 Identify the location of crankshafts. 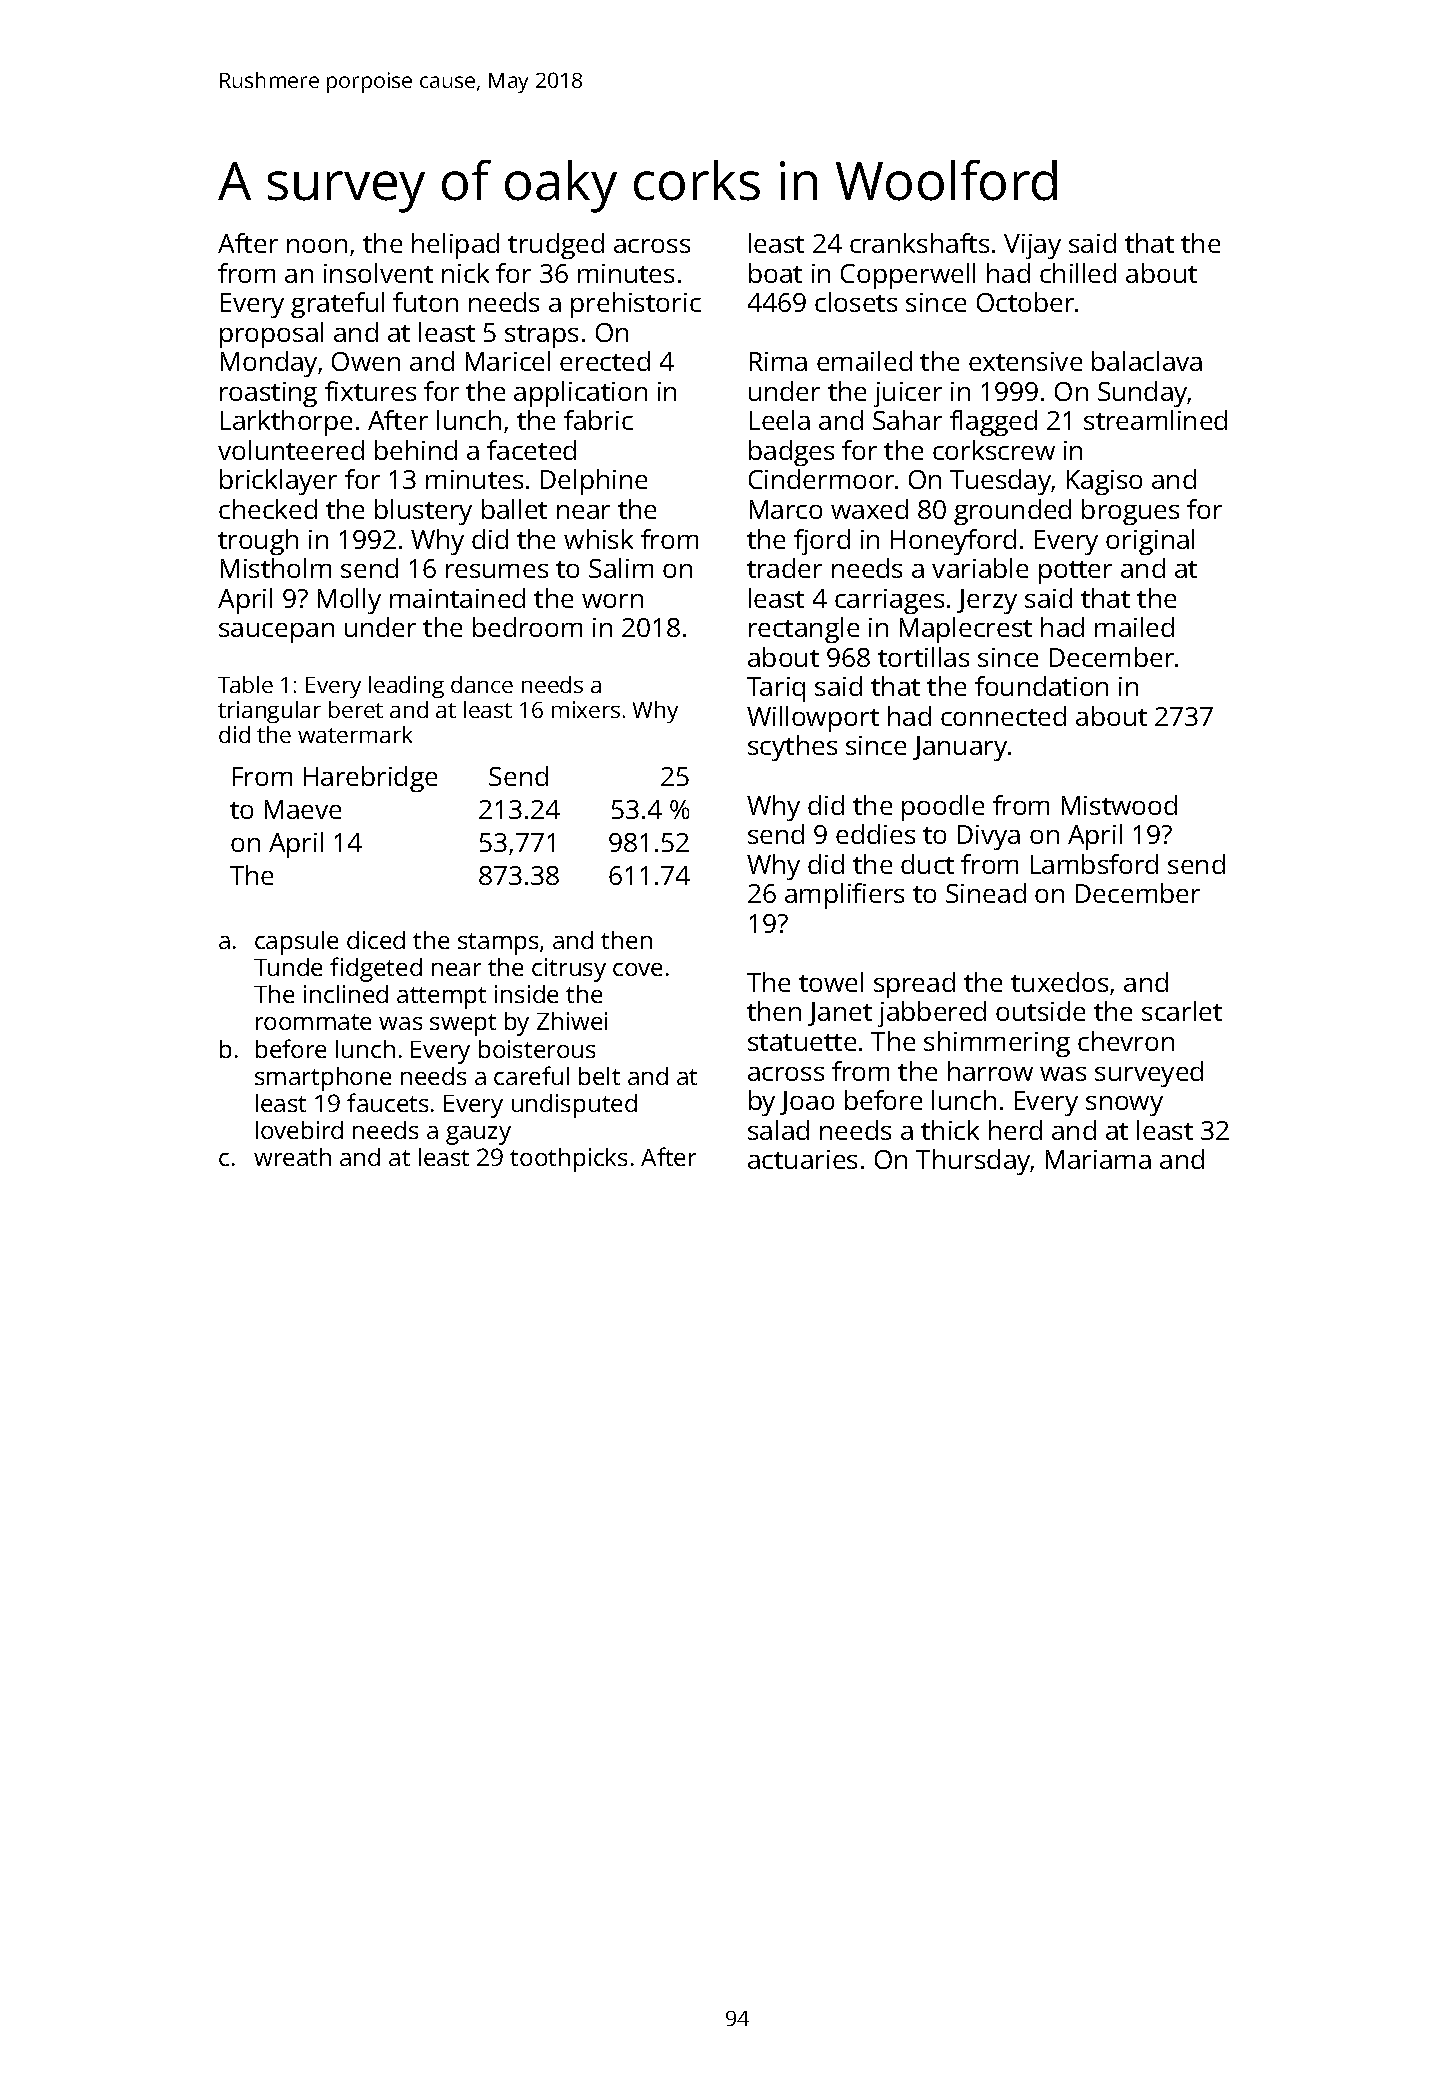
(919, 243).
